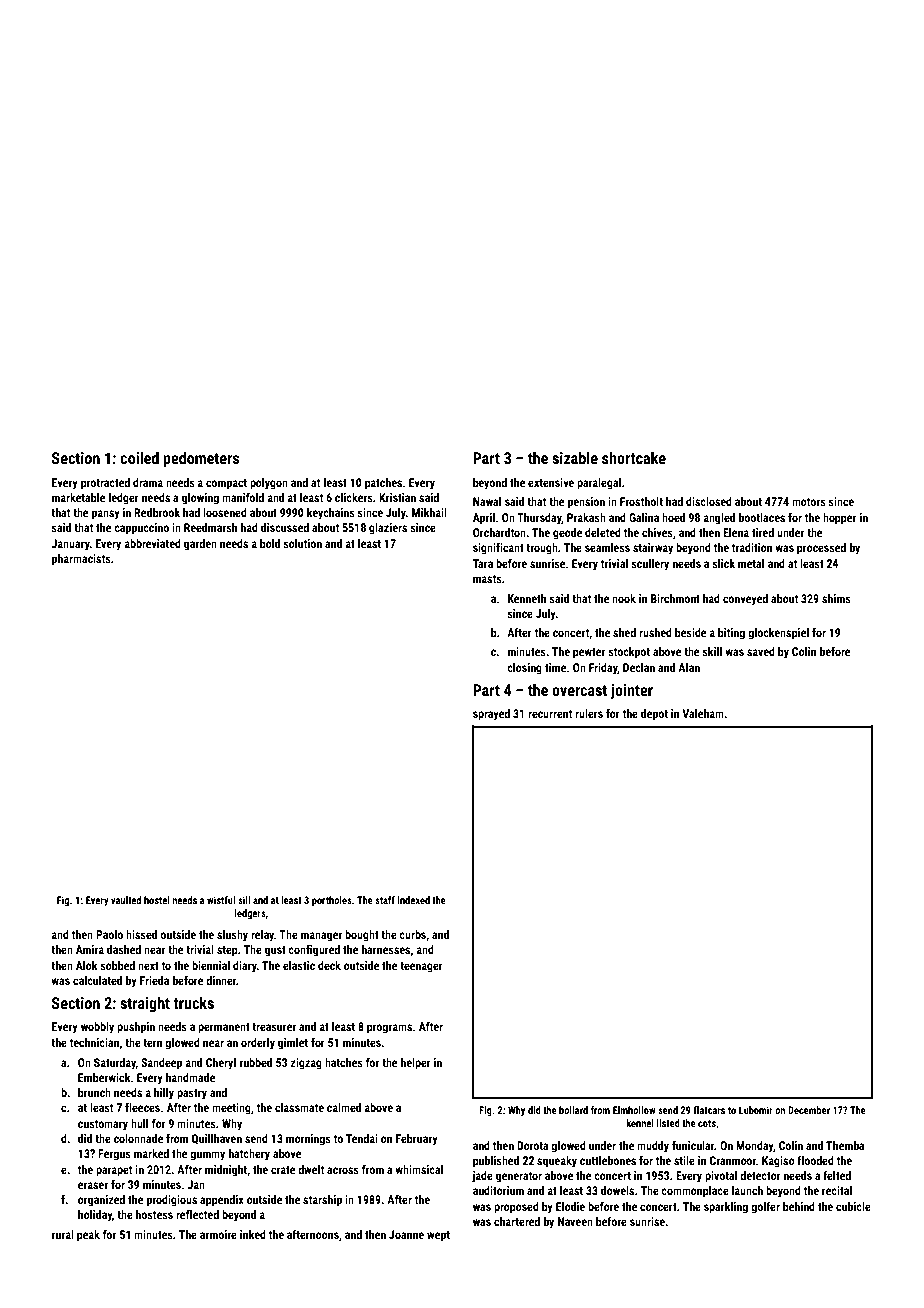  Describe the element at coordinates (141, 529) in the screenshot. I see `cappuccino` at that location.
